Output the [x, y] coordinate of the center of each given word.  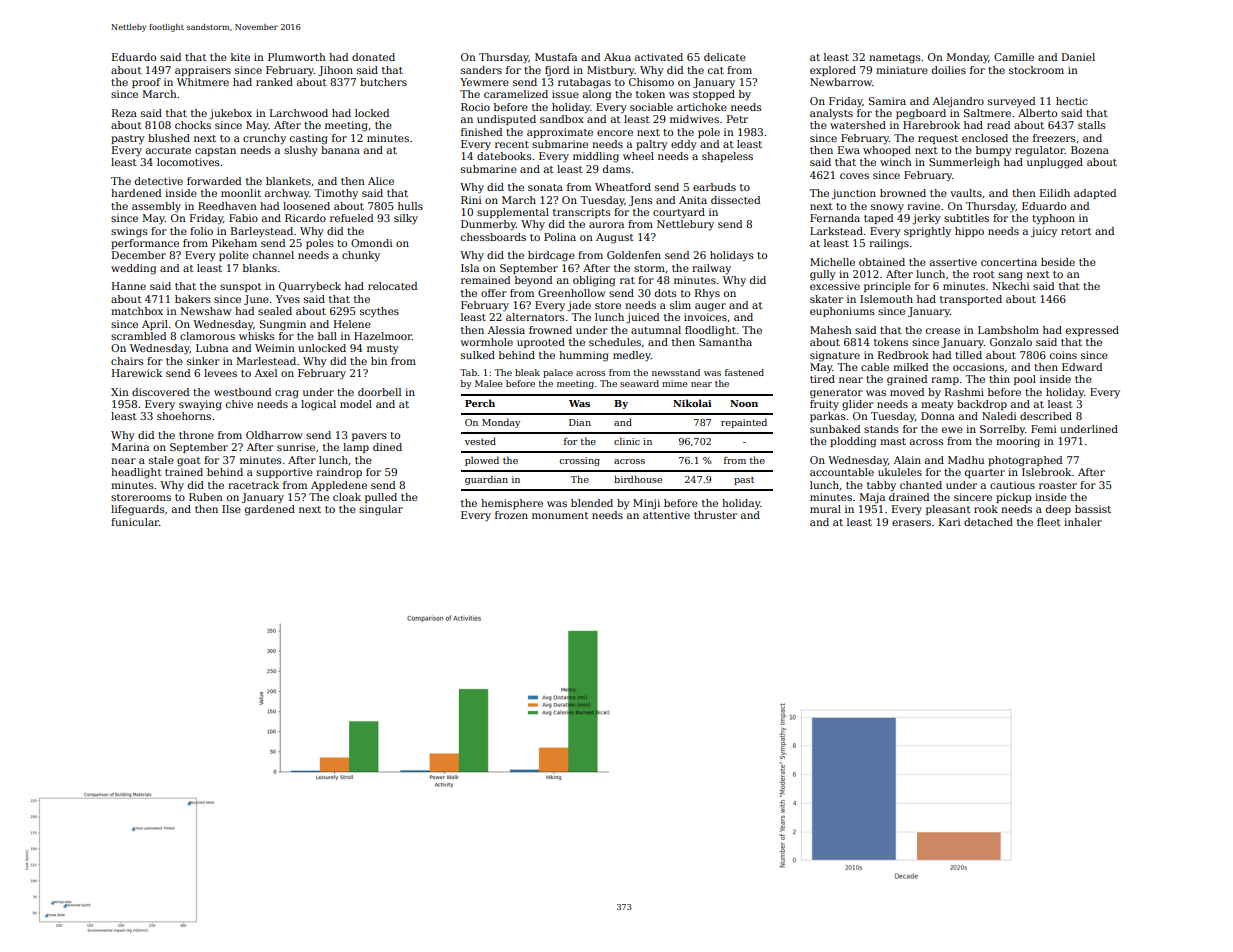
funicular [135, 522]
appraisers [203, 71]
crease [943, 331]
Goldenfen [634, 255]
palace [558, 373]
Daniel [1078, 57]
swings [129, 232]
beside [1058, 262]
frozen [511, 515]
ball [327, 336]
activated [659, 57]
